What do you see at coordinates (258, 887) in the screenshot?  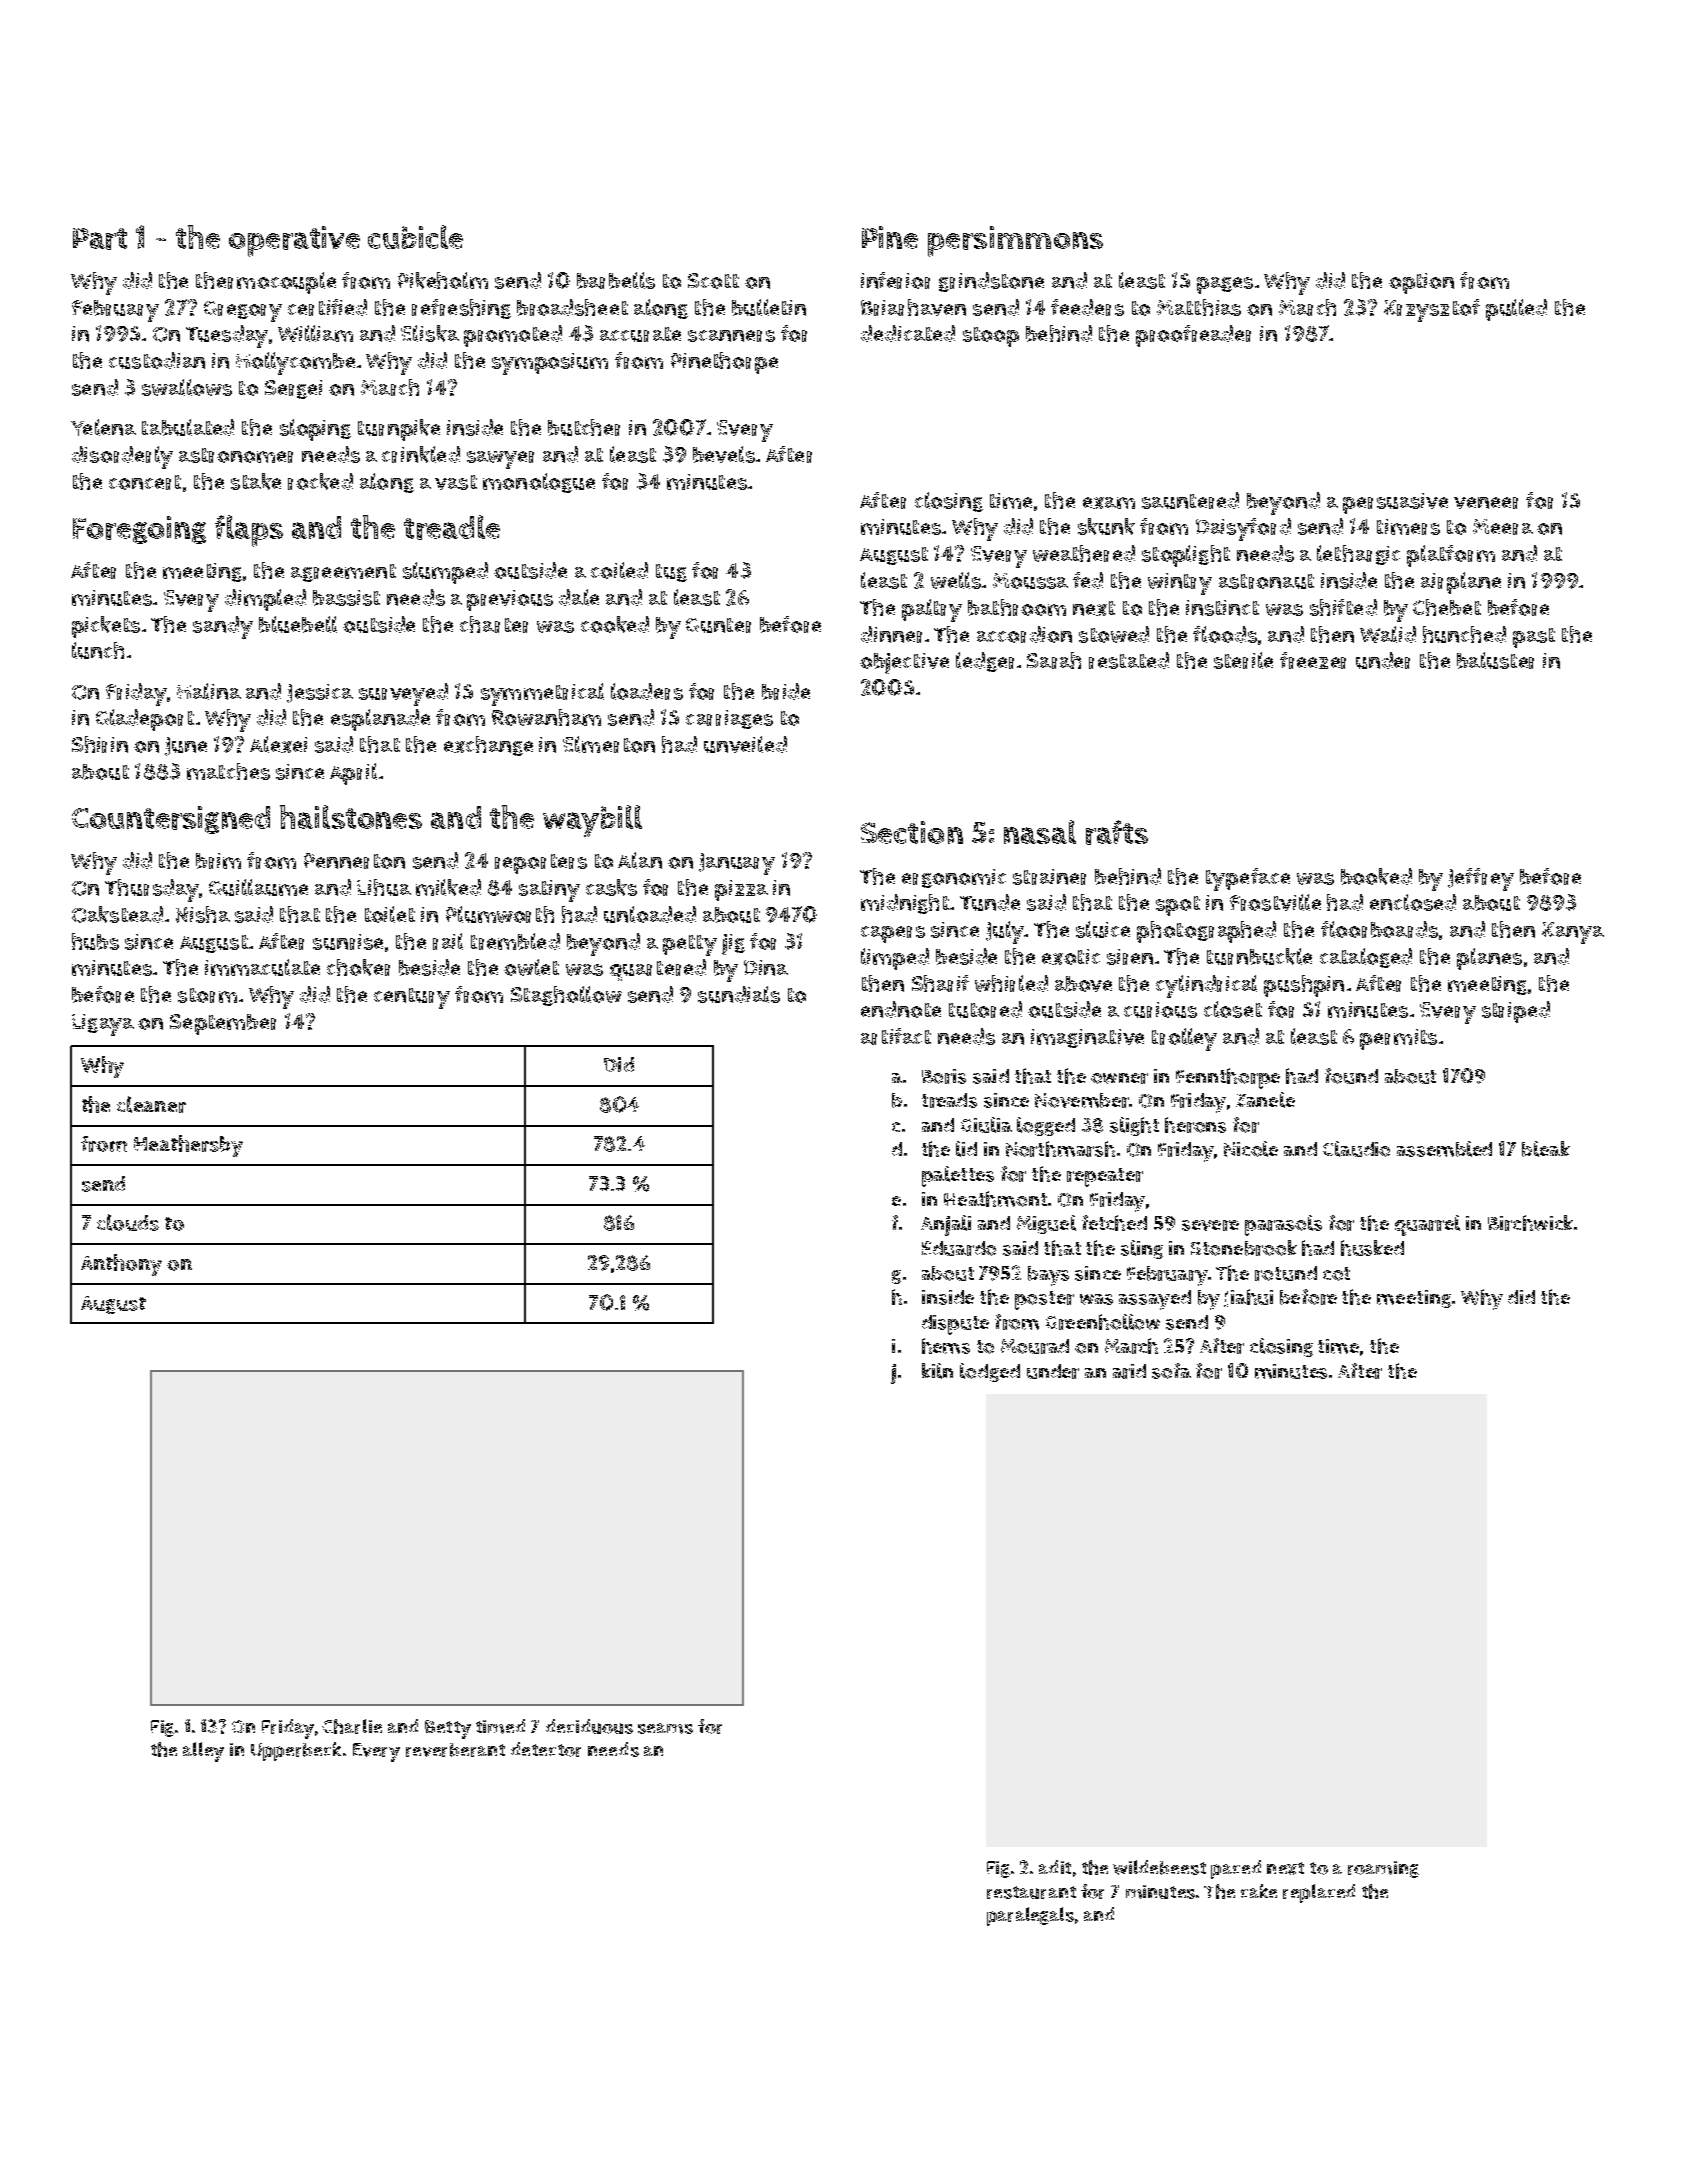 I see `Guillaume` at bounding box center [258, 887].
